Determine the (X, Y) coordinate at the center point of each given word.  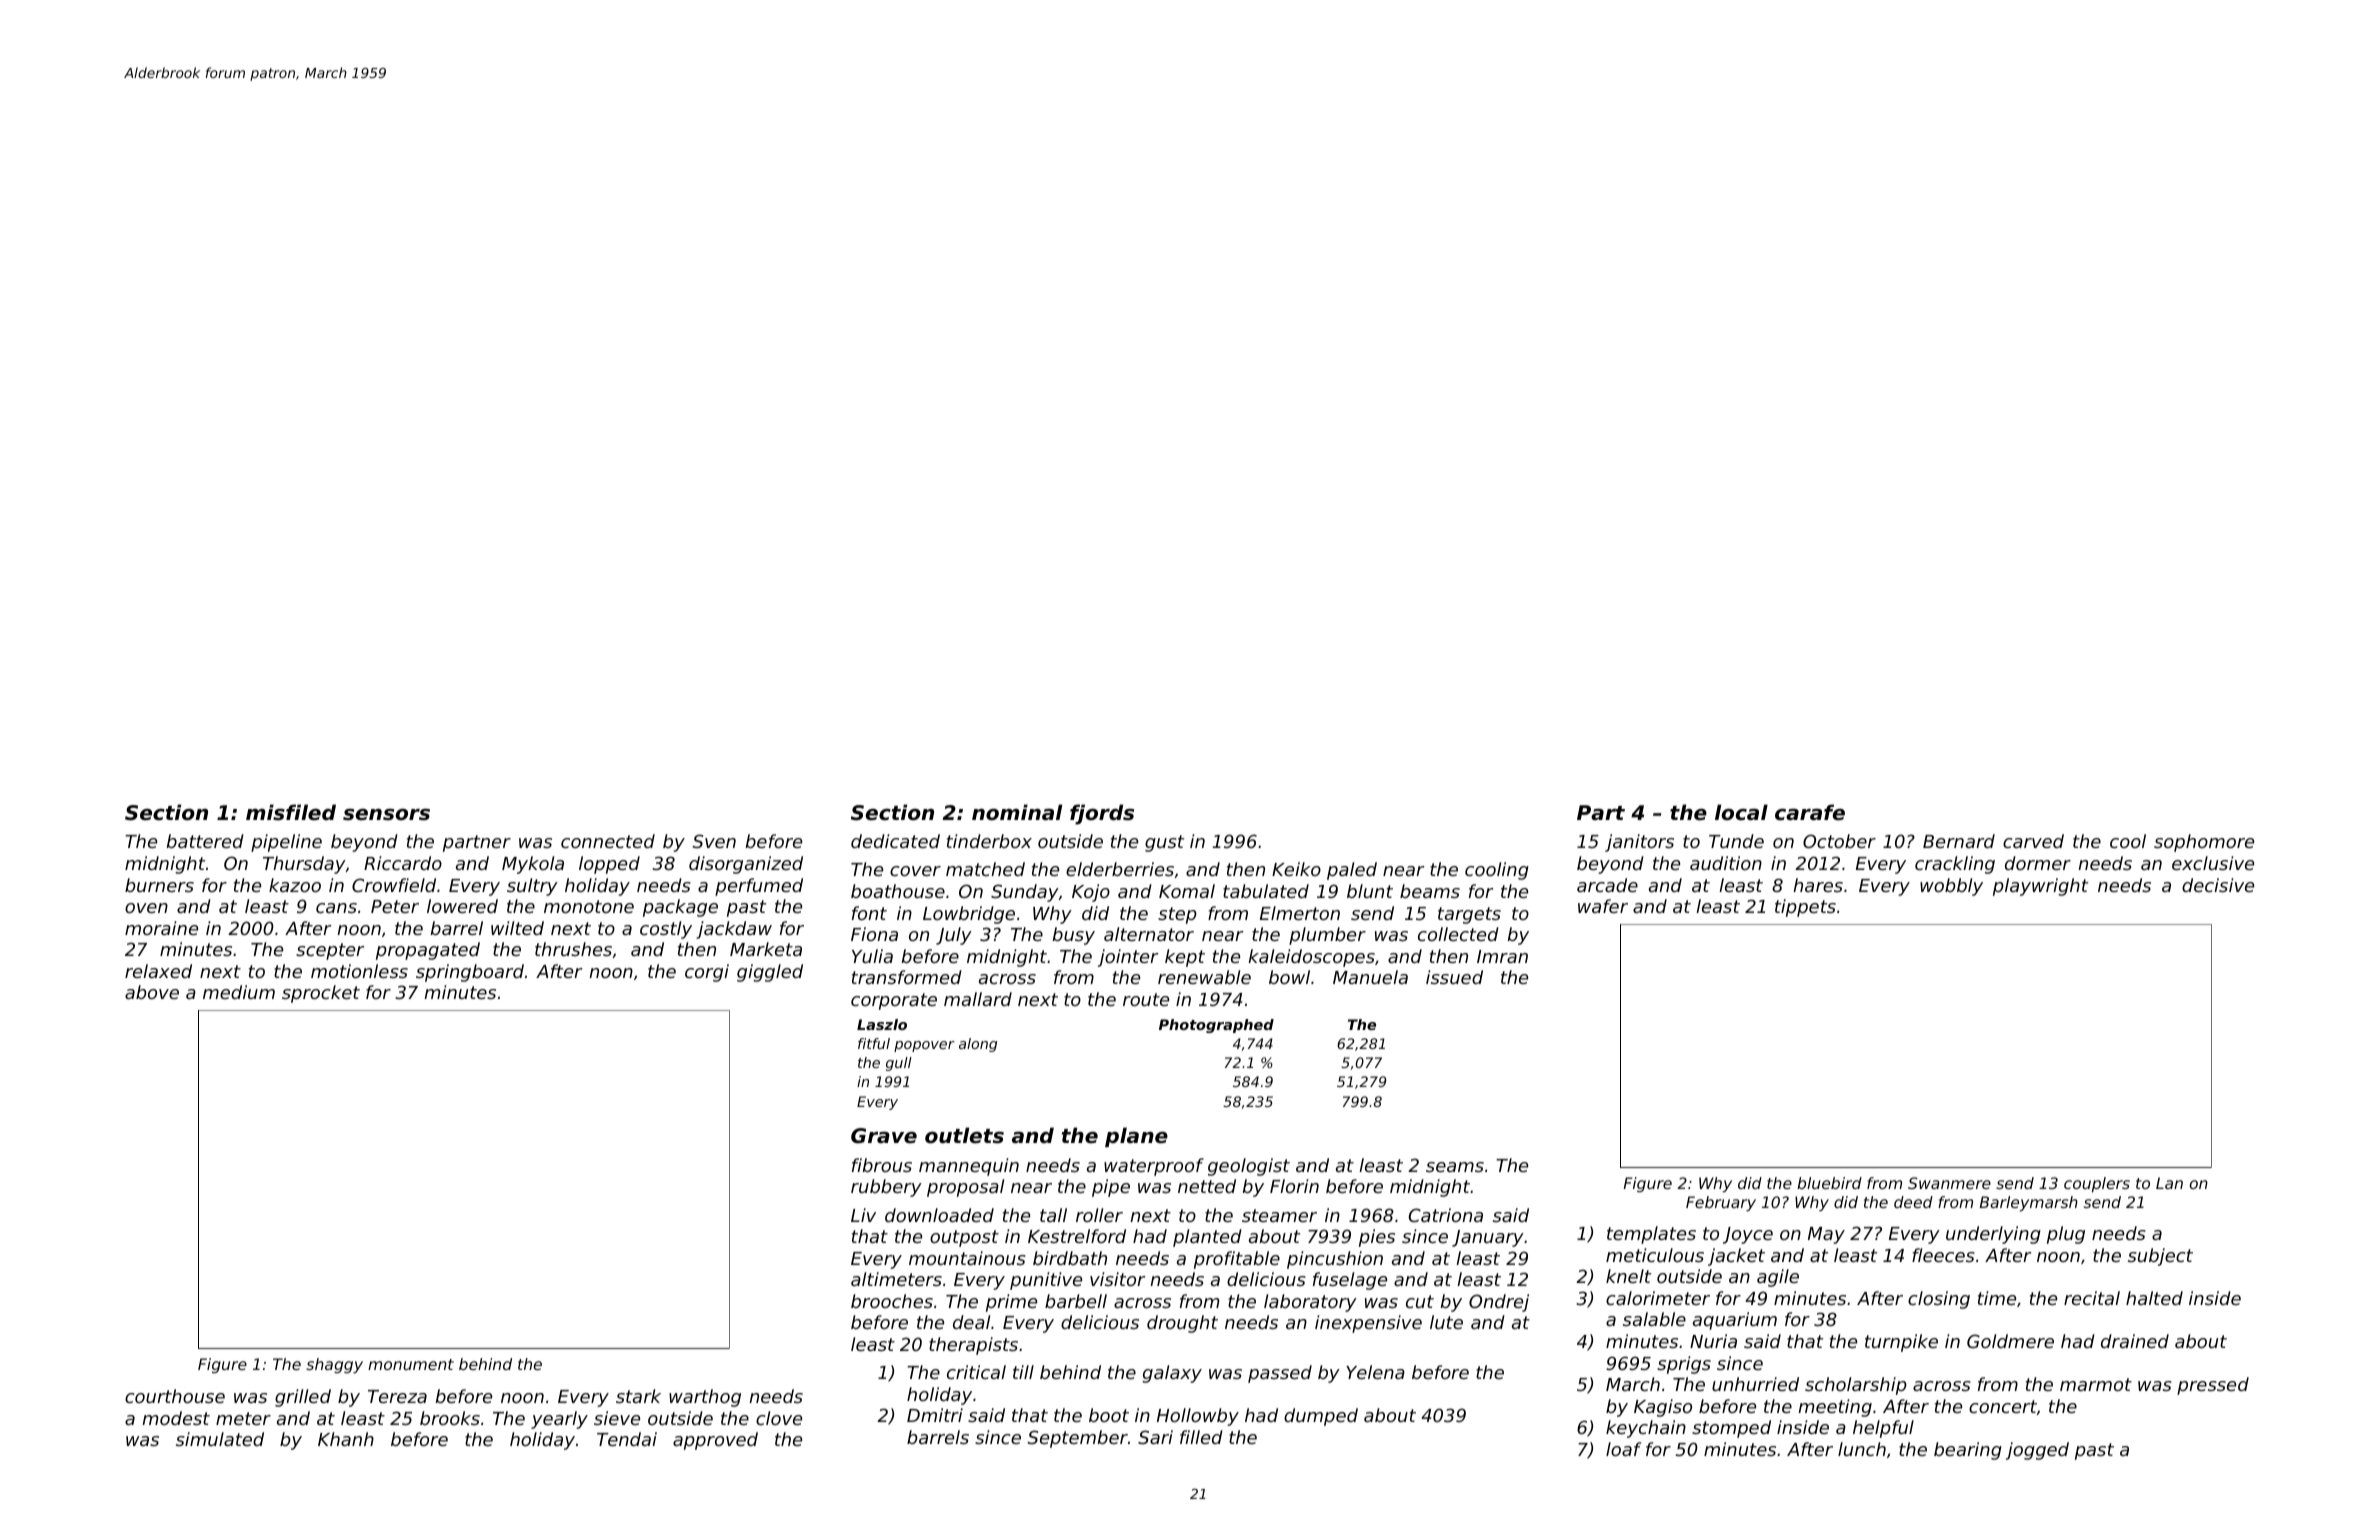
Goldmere (2010, 1341)
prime (1011, 1303)
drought (1182, 1324)
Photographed (1216, 1026)
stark (638, 1396)
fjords (1102, 814)
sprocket (321, 994)
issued (1454, 977)
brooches (892, 1301)
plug (2066, 1235)
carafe (1810, 812)
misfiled (291, 812)
